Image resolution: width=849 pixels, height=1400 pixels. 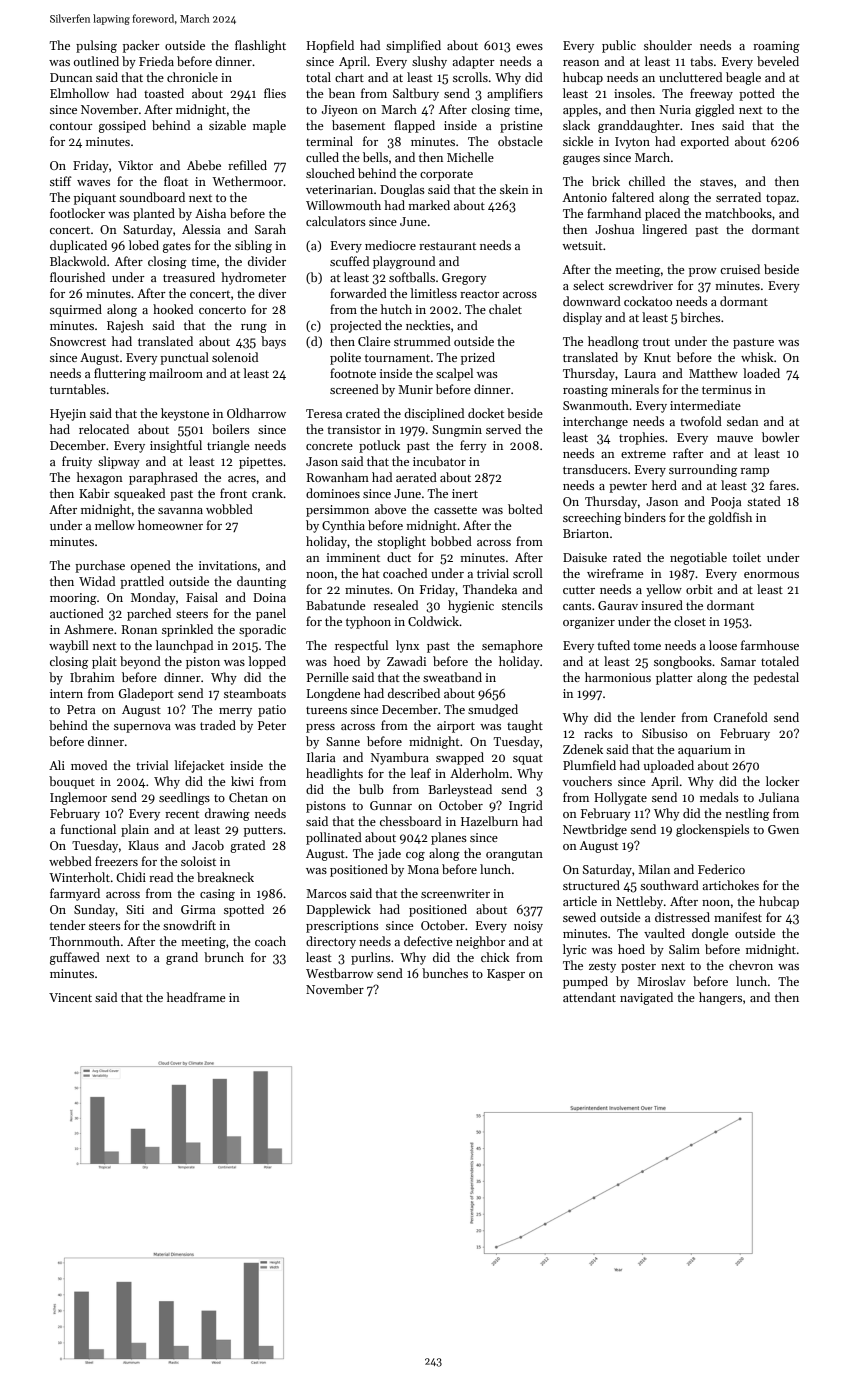 I want to click on lifejacket, so click(x=199, y=766).
